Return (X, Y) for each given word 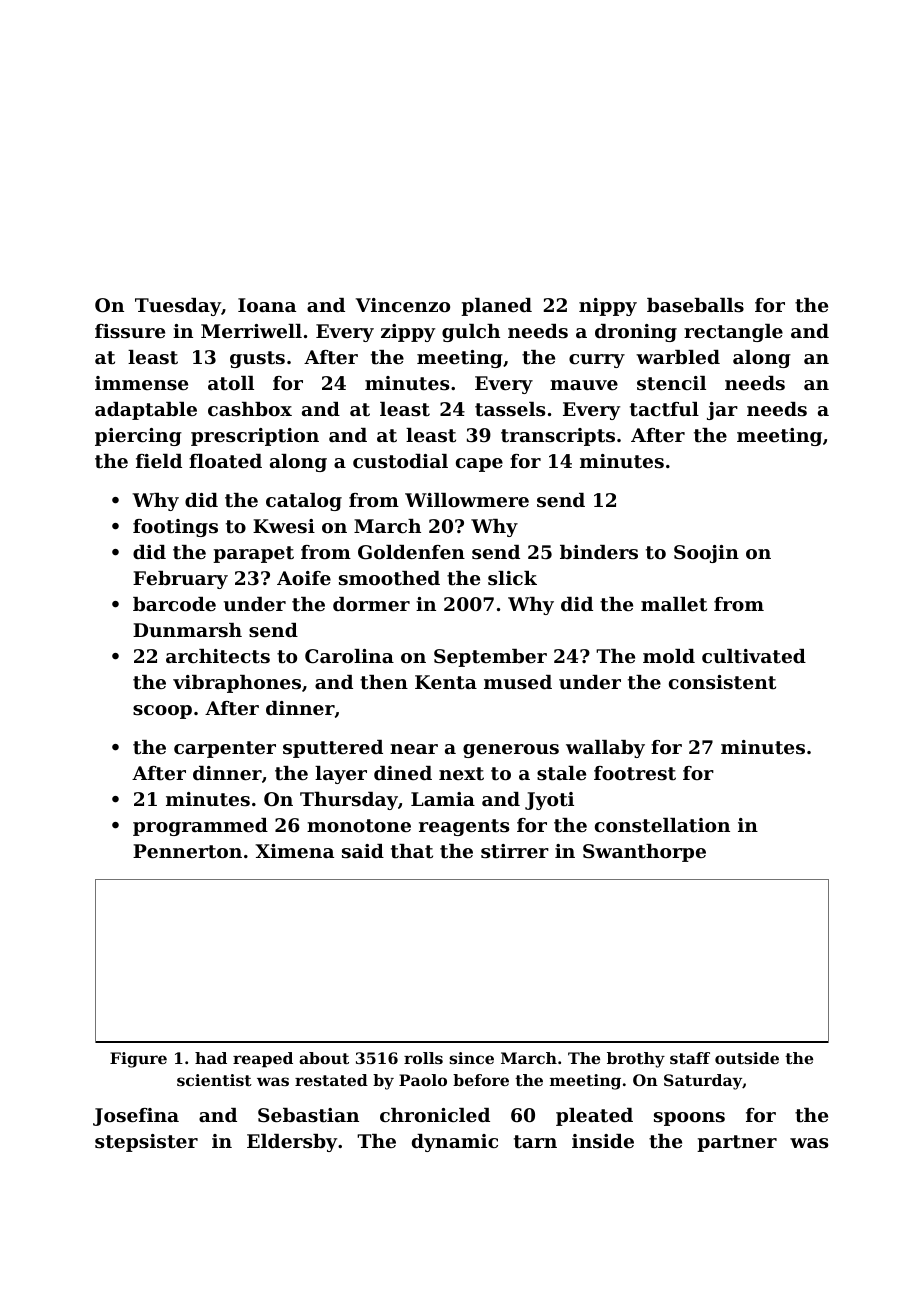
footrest (635, 773)
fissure (130, 331)
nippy (608, 307)
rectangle (733, 333)
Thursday (349, 801)
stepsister (146, 1143)
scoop (162, 712)
